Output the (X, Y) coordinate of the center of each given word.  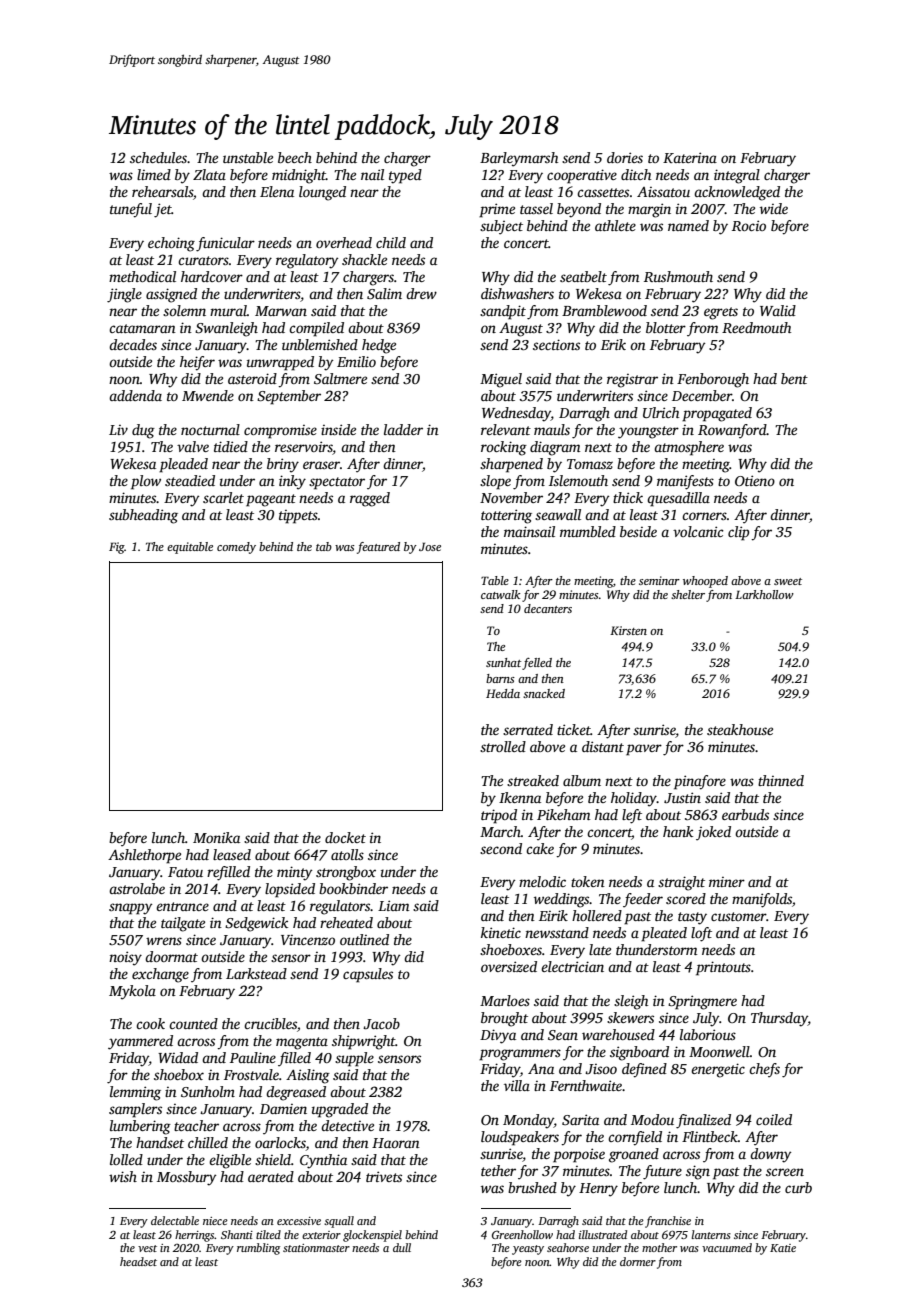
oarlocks (280, 1144)
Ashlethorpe (144, 856)
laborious (708, 1034)
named (688, 225)
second (501, 848)
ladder (403, 429)
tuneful (131, 210)
